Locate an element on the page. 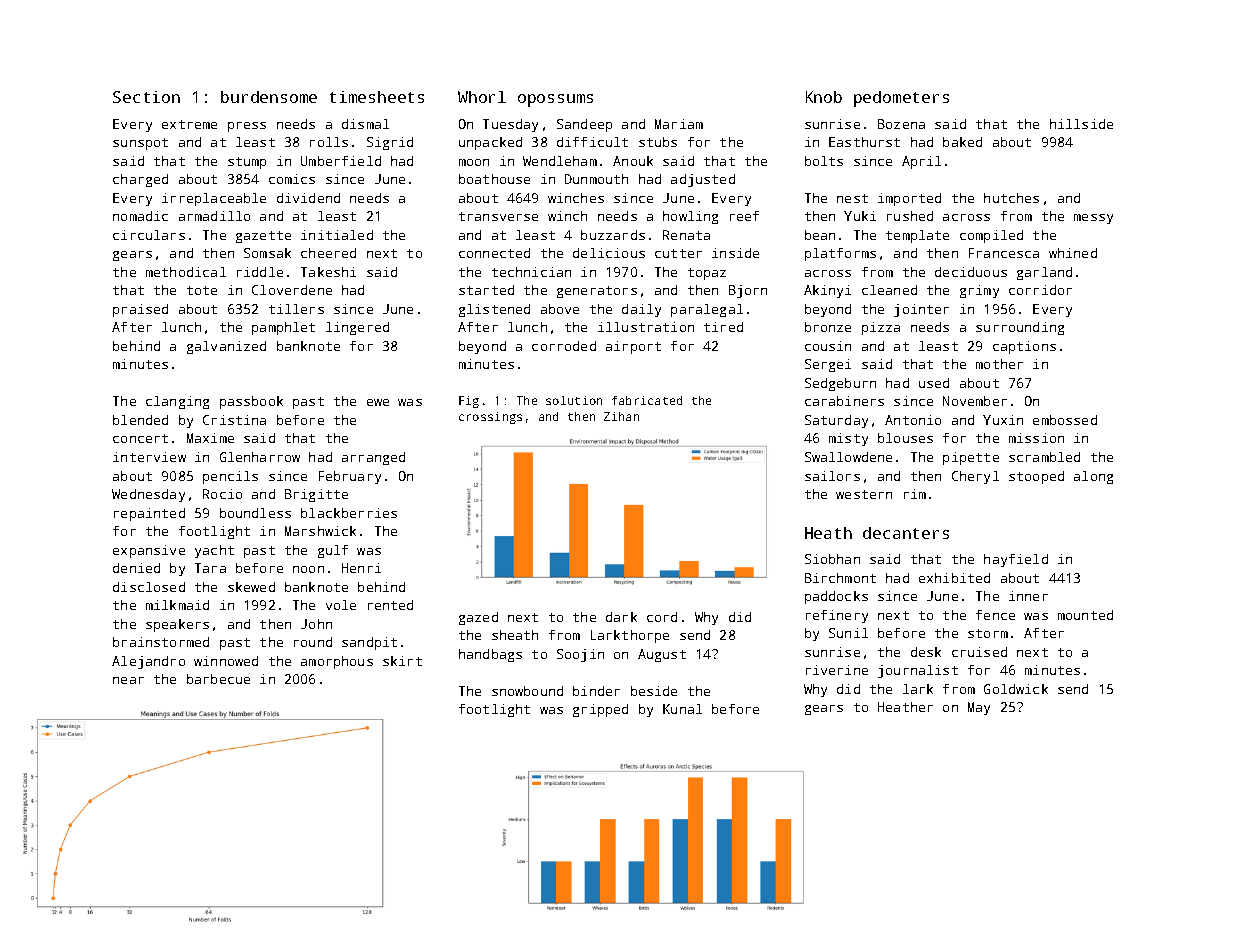 The width and height of the page is (1233, 952). Section is located at coordinates (146, 97).
